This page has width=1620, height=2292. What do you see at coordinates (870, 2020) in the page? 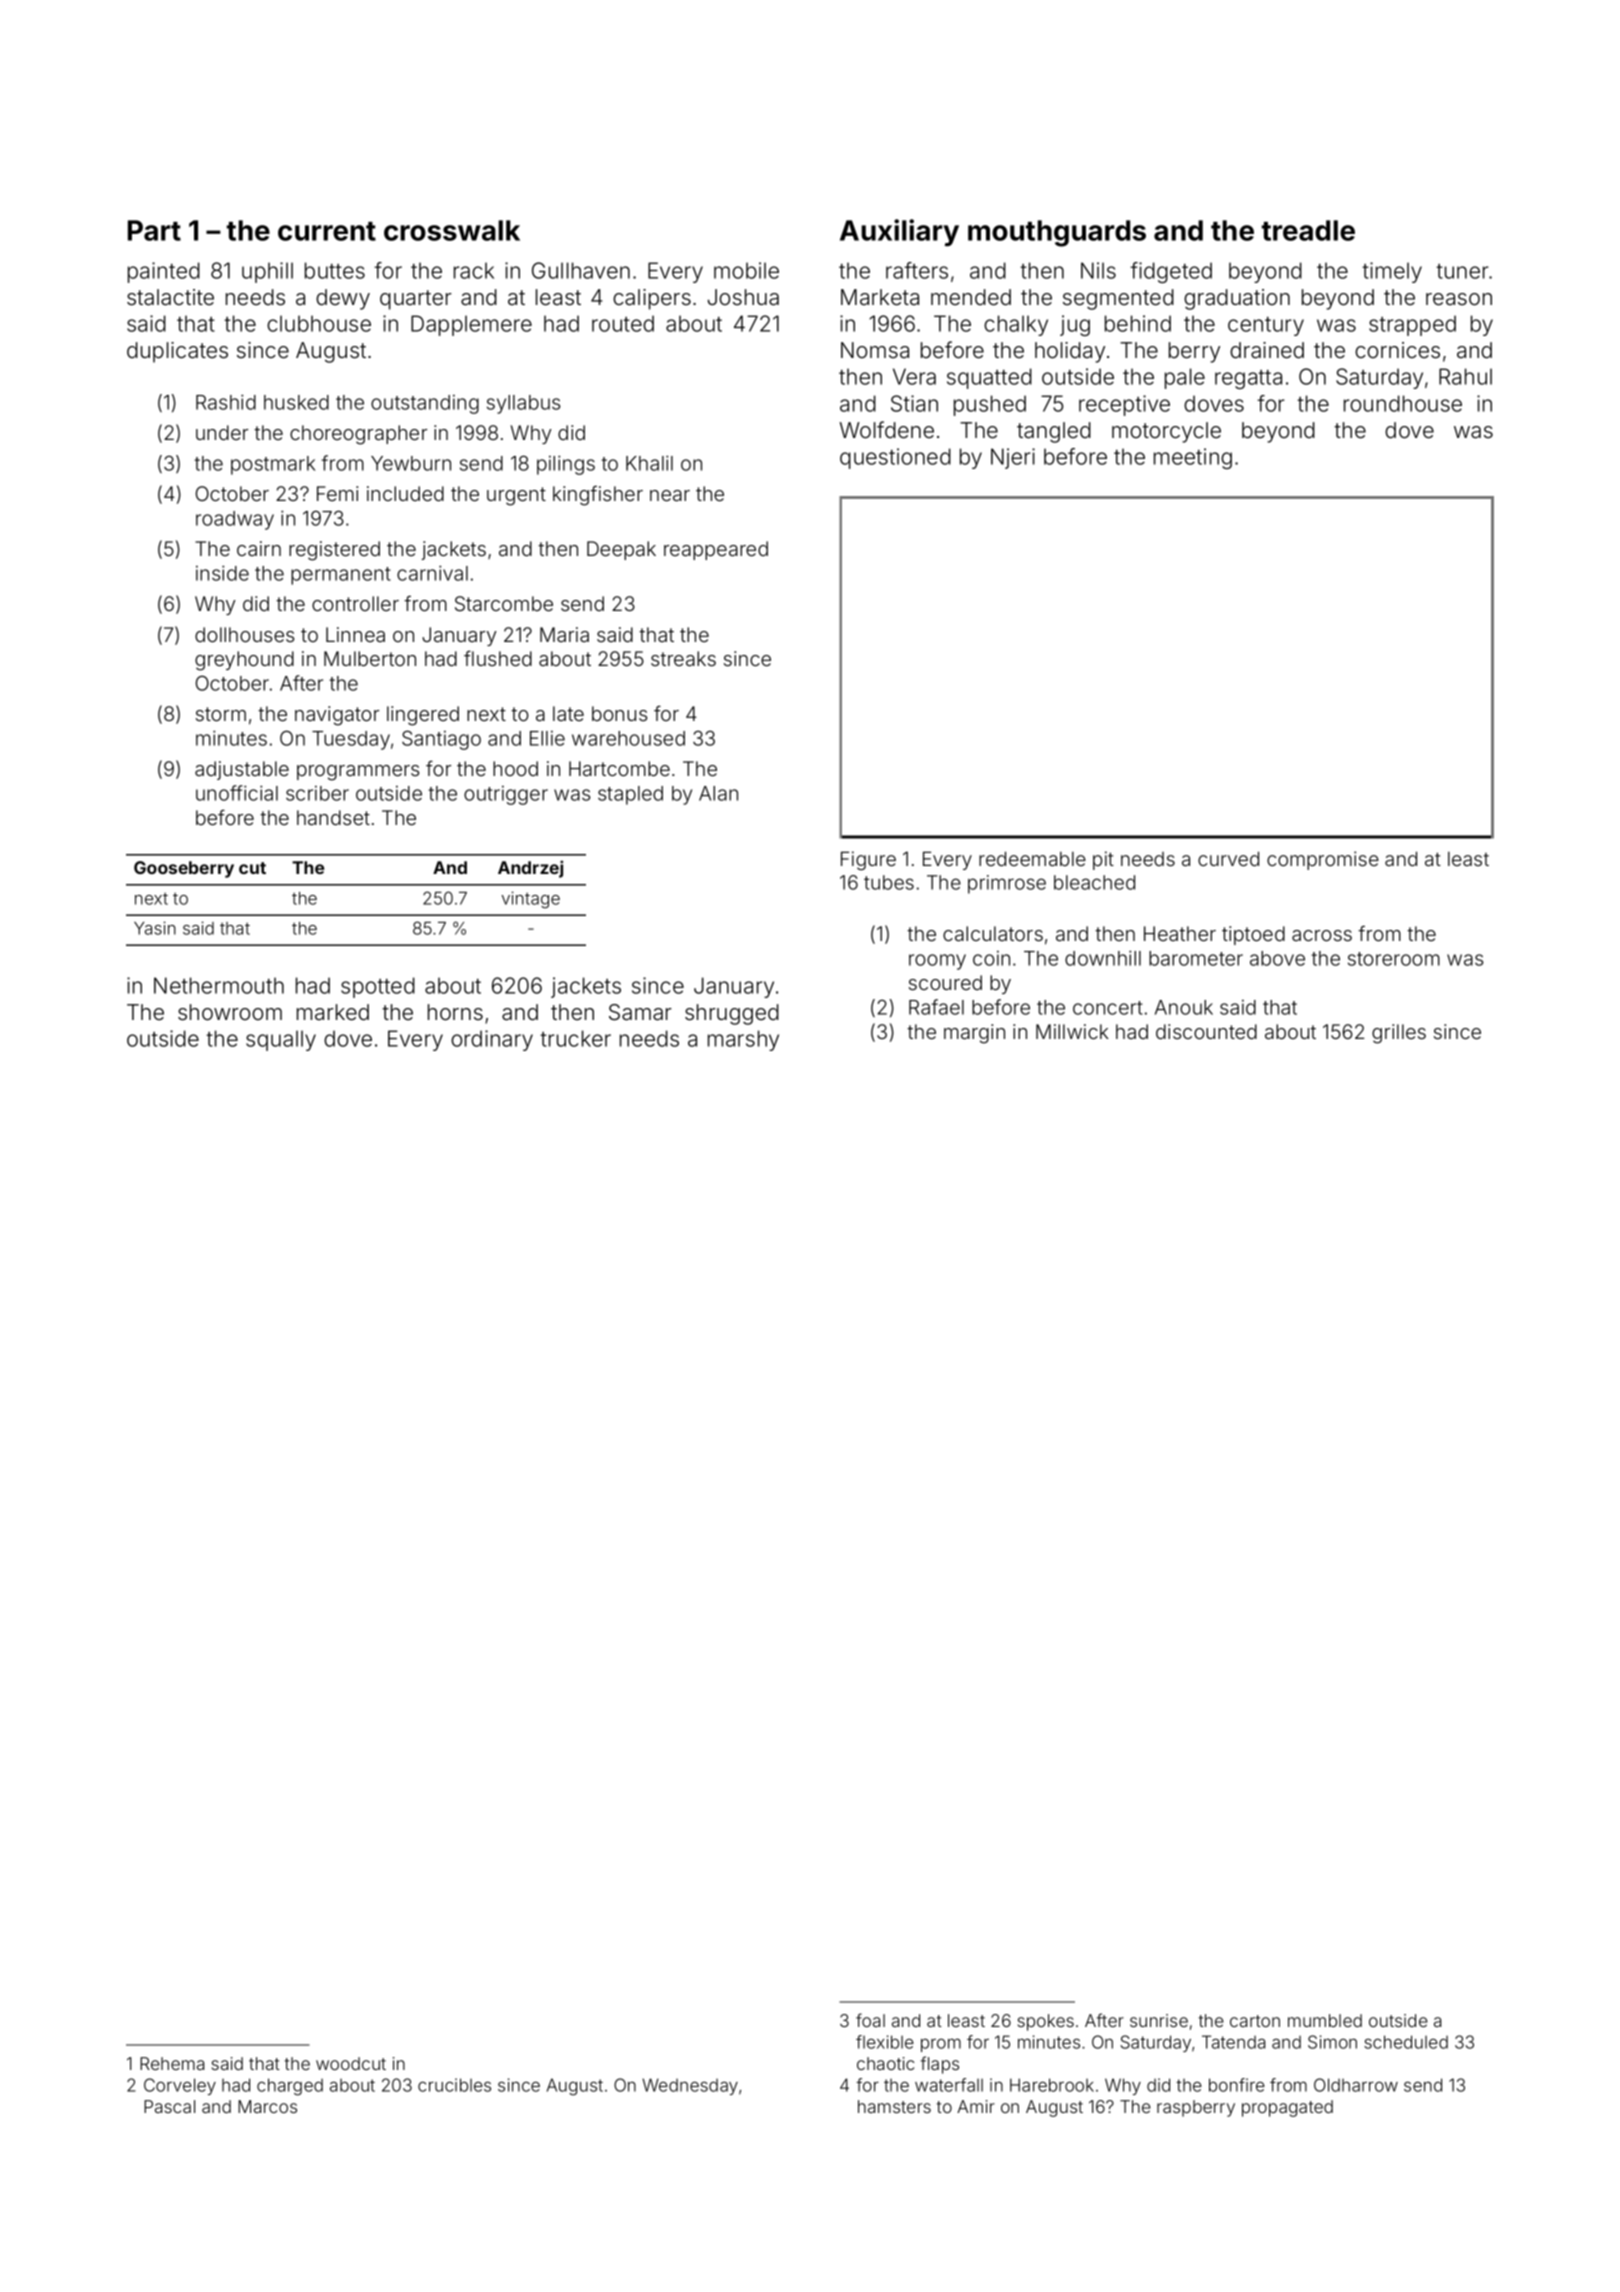
I see `foal` at bounding box center [870, 2020].
